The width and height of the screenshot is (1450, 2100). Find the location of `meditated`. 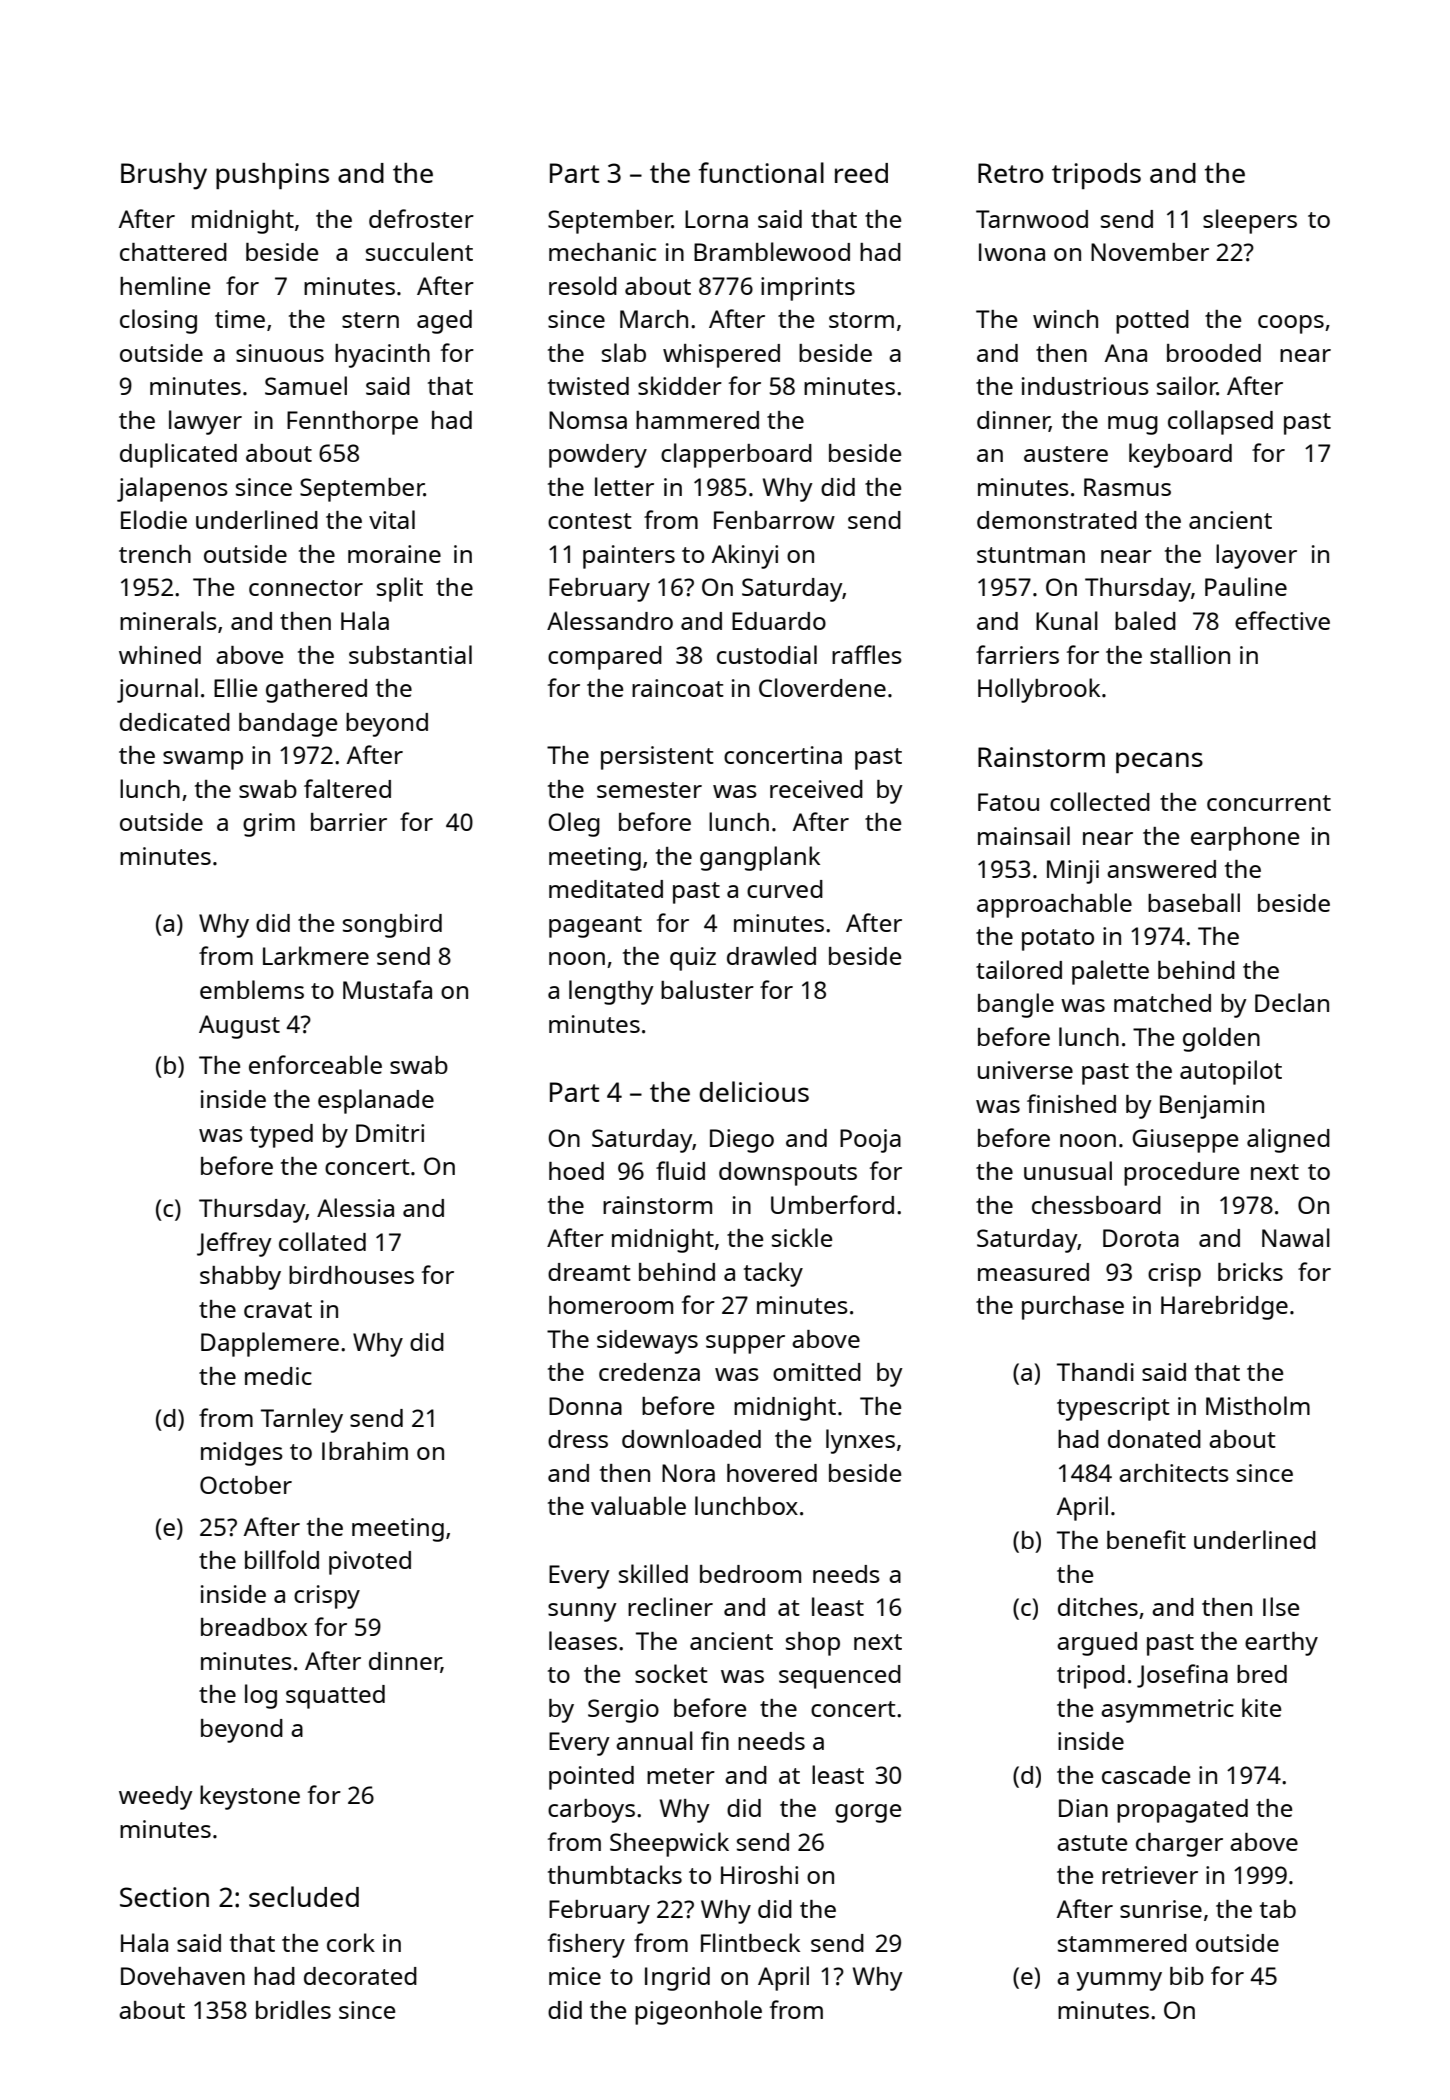

meditated is located at coordinates (606, 889).
